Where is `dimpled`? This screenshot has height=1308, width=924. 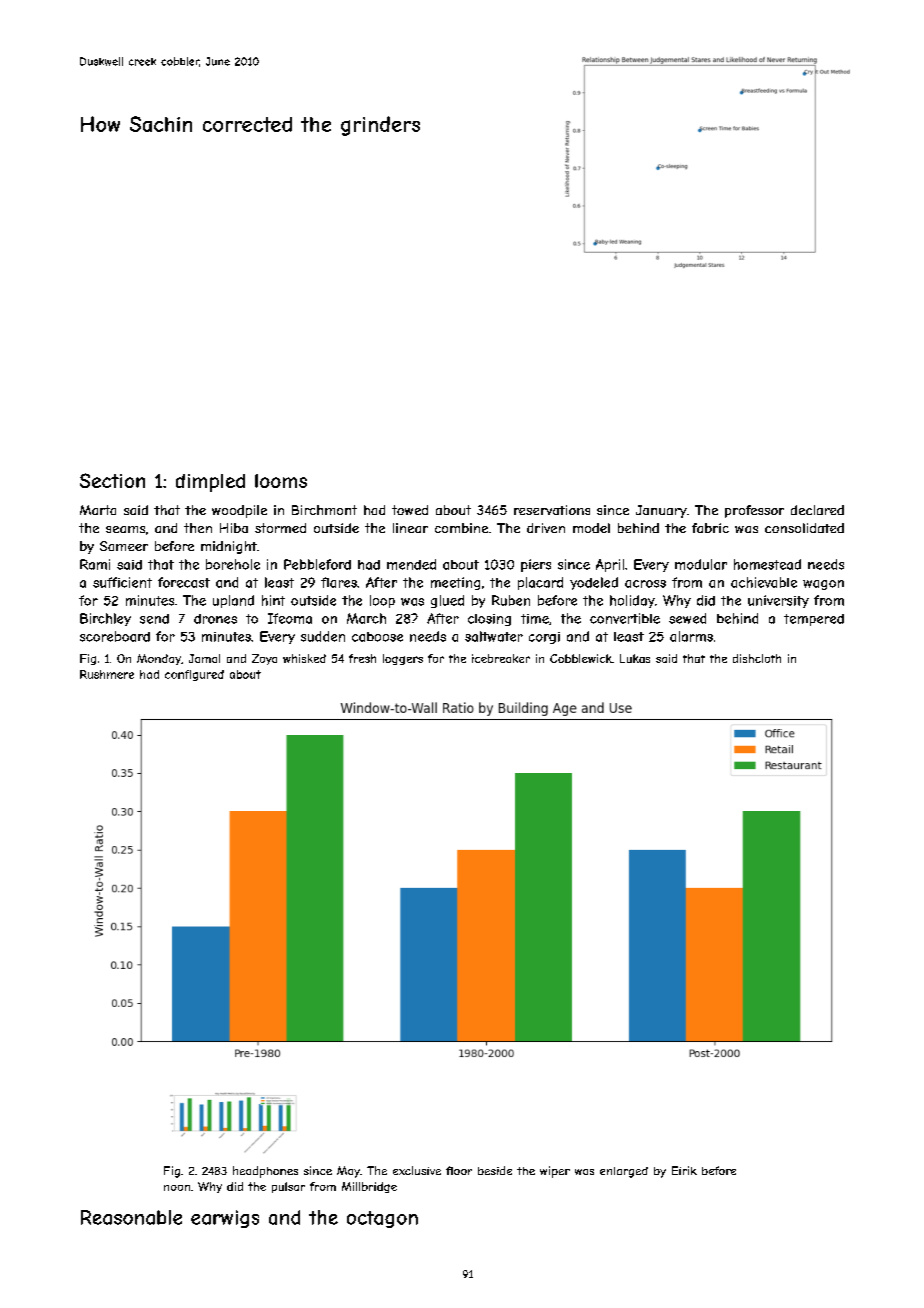
dimpled is located at coordinates (210, 483).
